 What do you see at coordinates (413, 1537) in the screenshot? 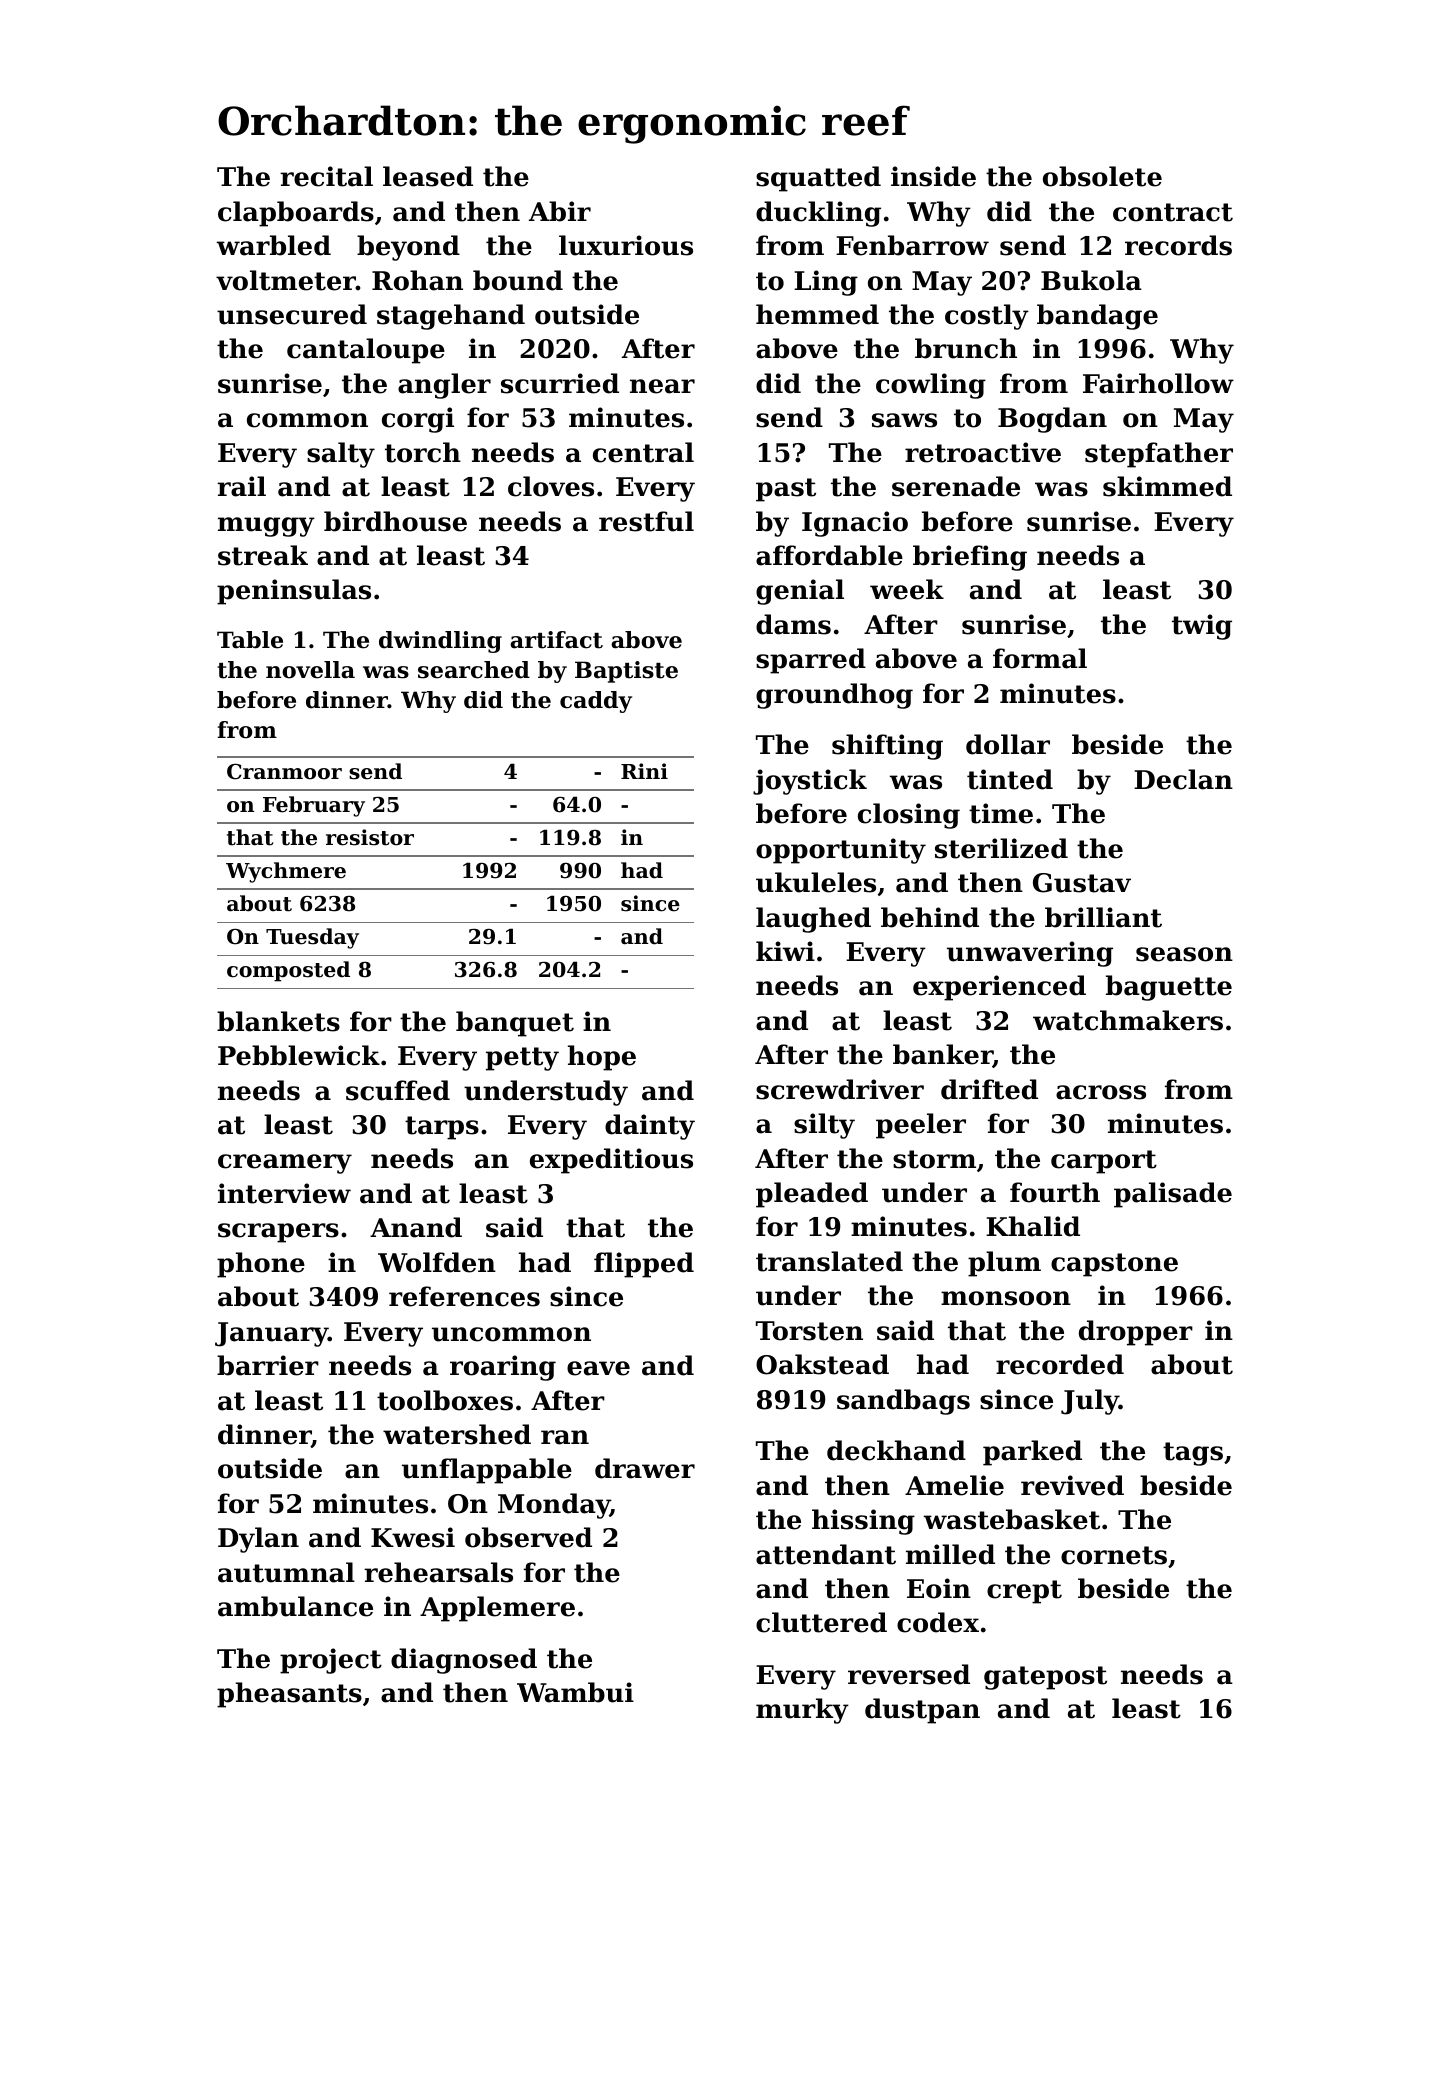
I see `Kwesi` at bounding box center [413, 1537].
